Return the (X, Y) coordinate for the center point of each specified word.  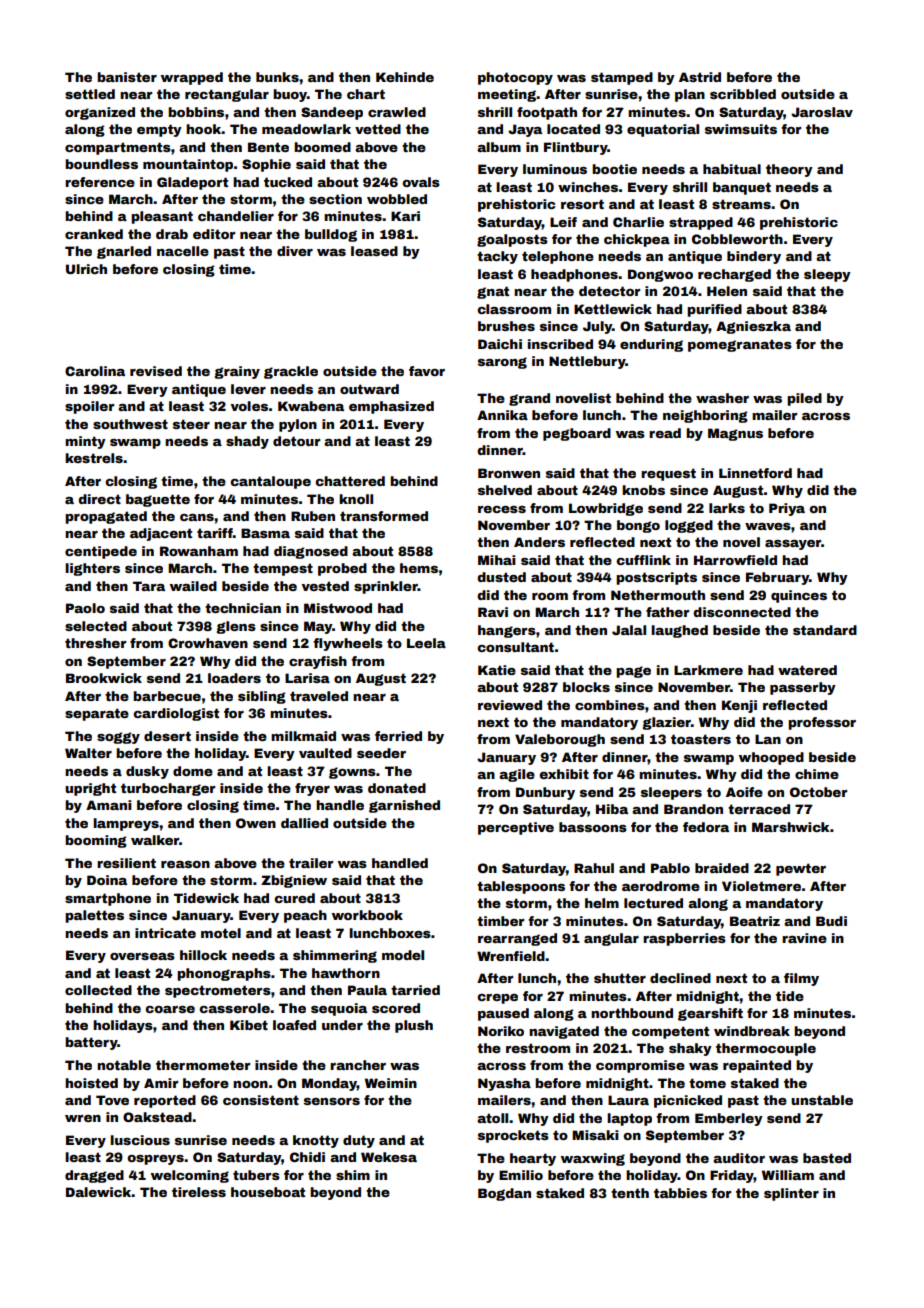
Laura (628, 1100)
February (777, 578)
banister (127, 77)
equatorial (663, 130)
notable (124, 1065)
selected (96, 626)
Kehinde (405, 77)
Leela (426, 643)
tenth (630, 1193)
